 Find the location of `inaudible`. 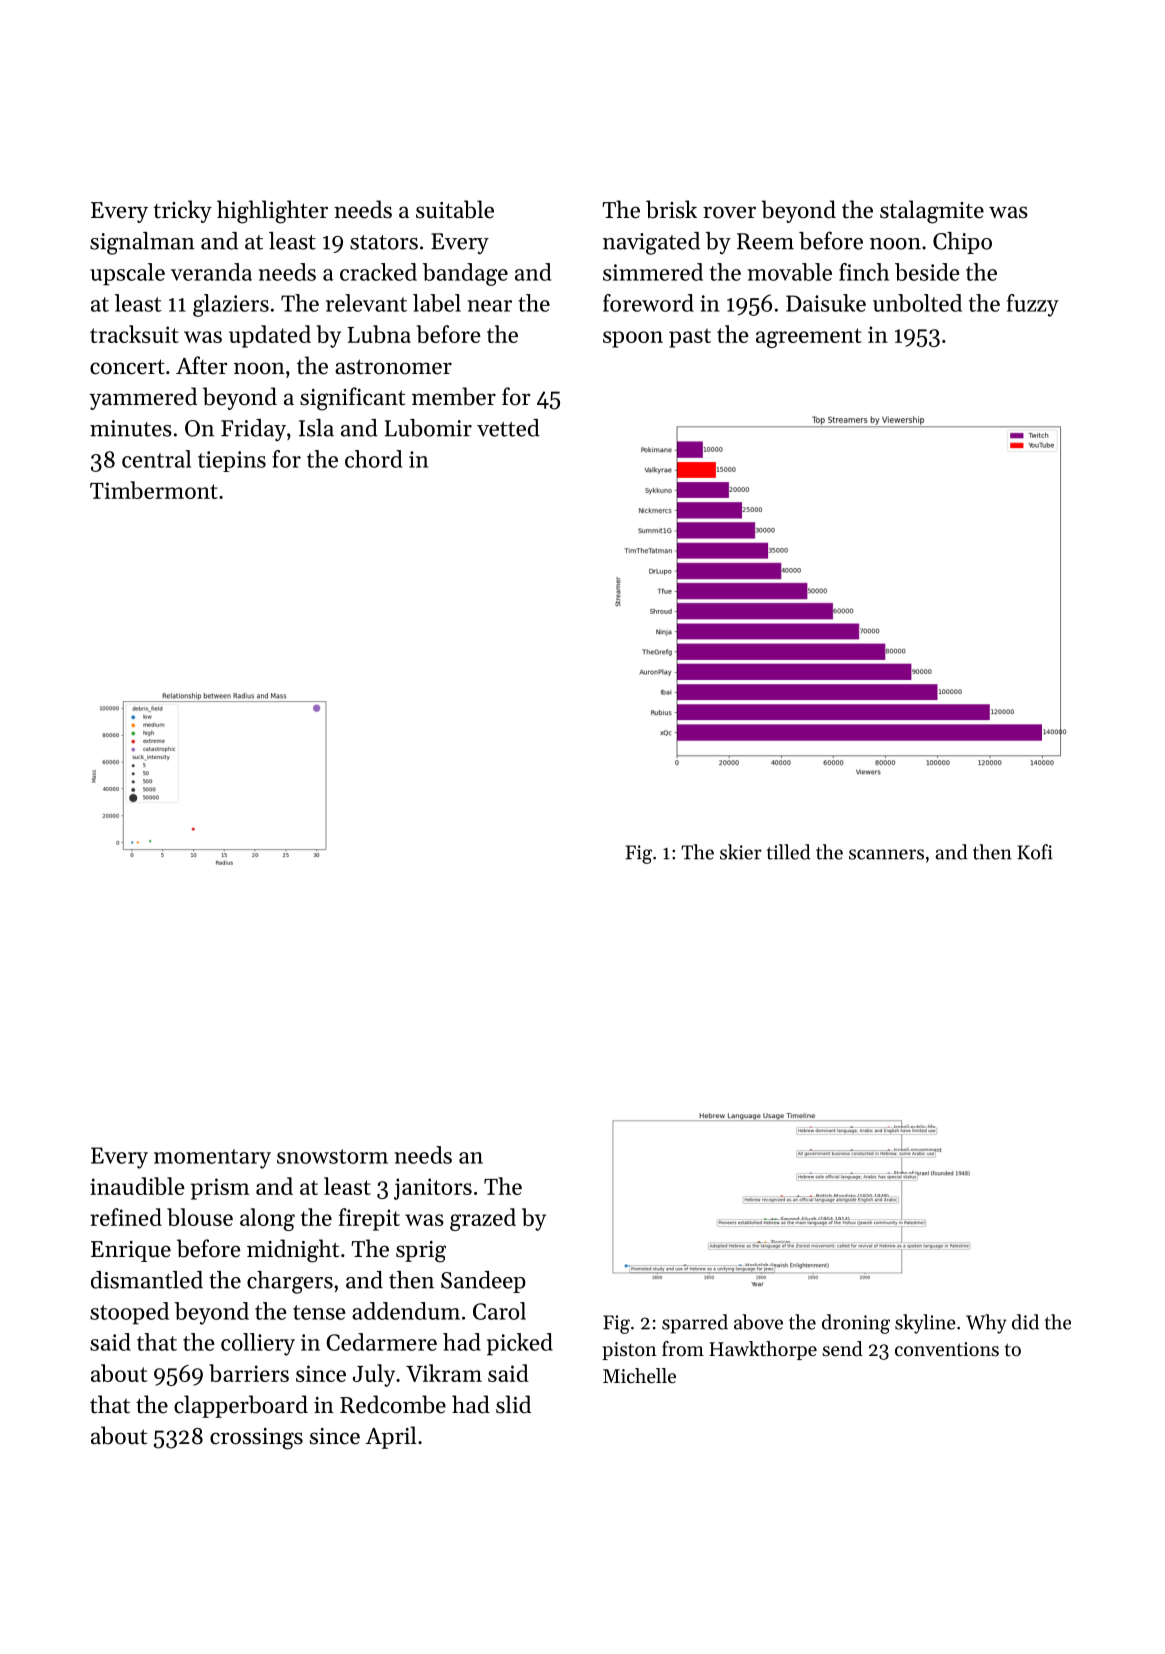

inaudible is located at coordinates (137, 1186).
